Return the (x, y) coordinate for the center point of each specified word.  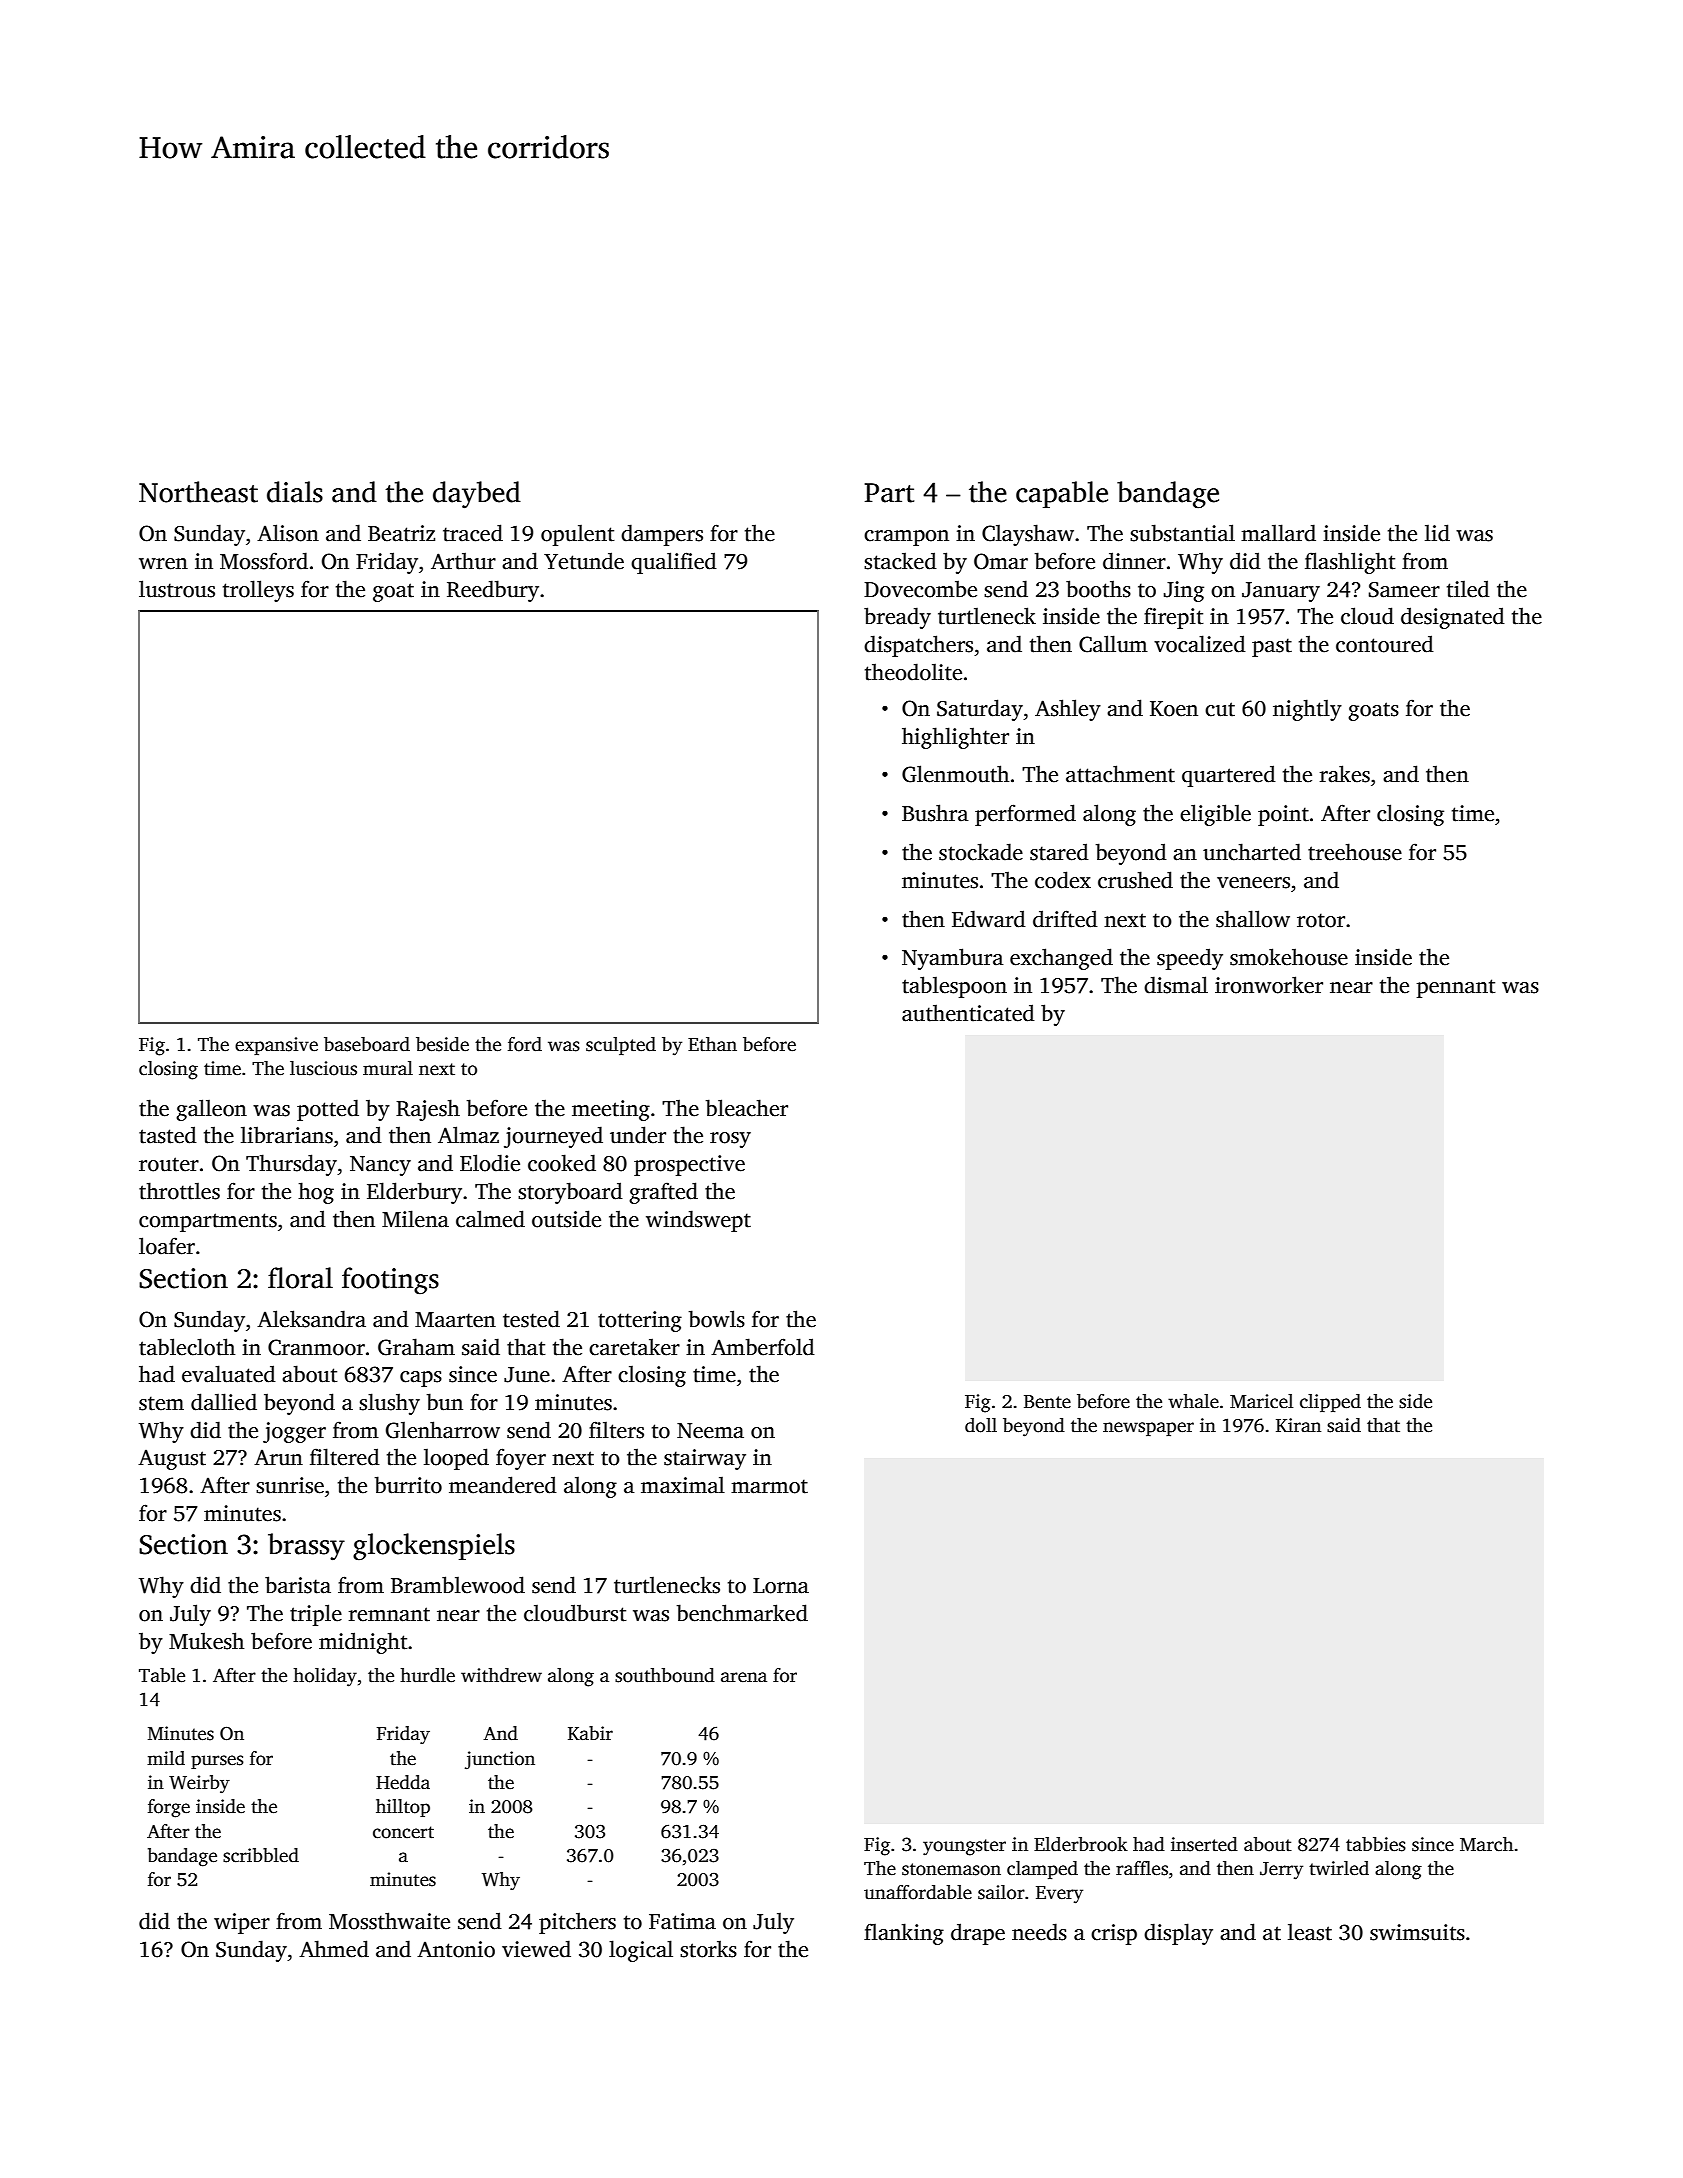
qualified (674, 563)
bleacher (747, 1108)
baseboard (367, 1044)
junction (500, 1760)
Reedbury (493, 591)
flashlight (1350, 563)
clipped (1330, 1403)
